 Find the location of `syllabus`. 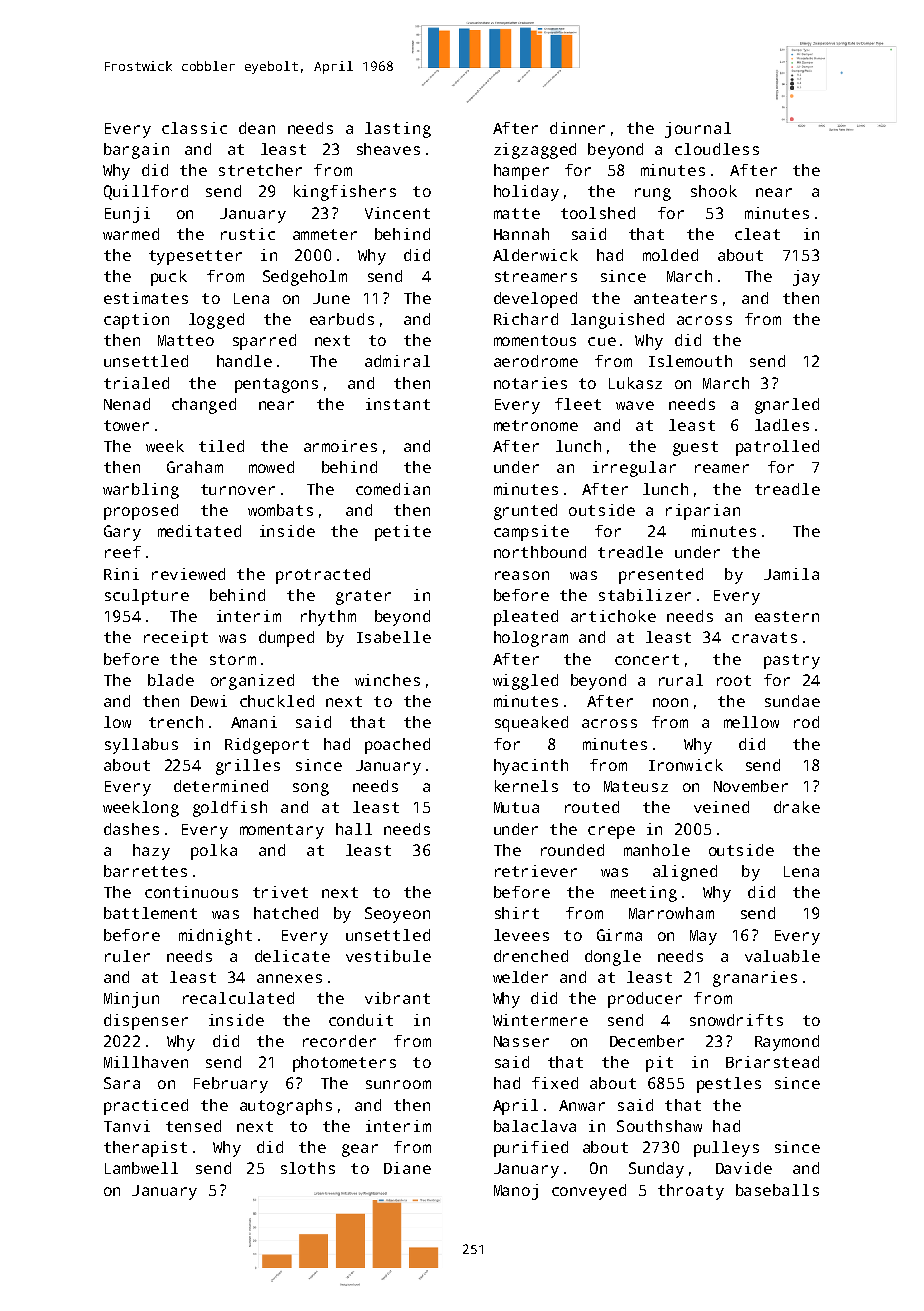

syllabus is located at coordinates (141, 746).
